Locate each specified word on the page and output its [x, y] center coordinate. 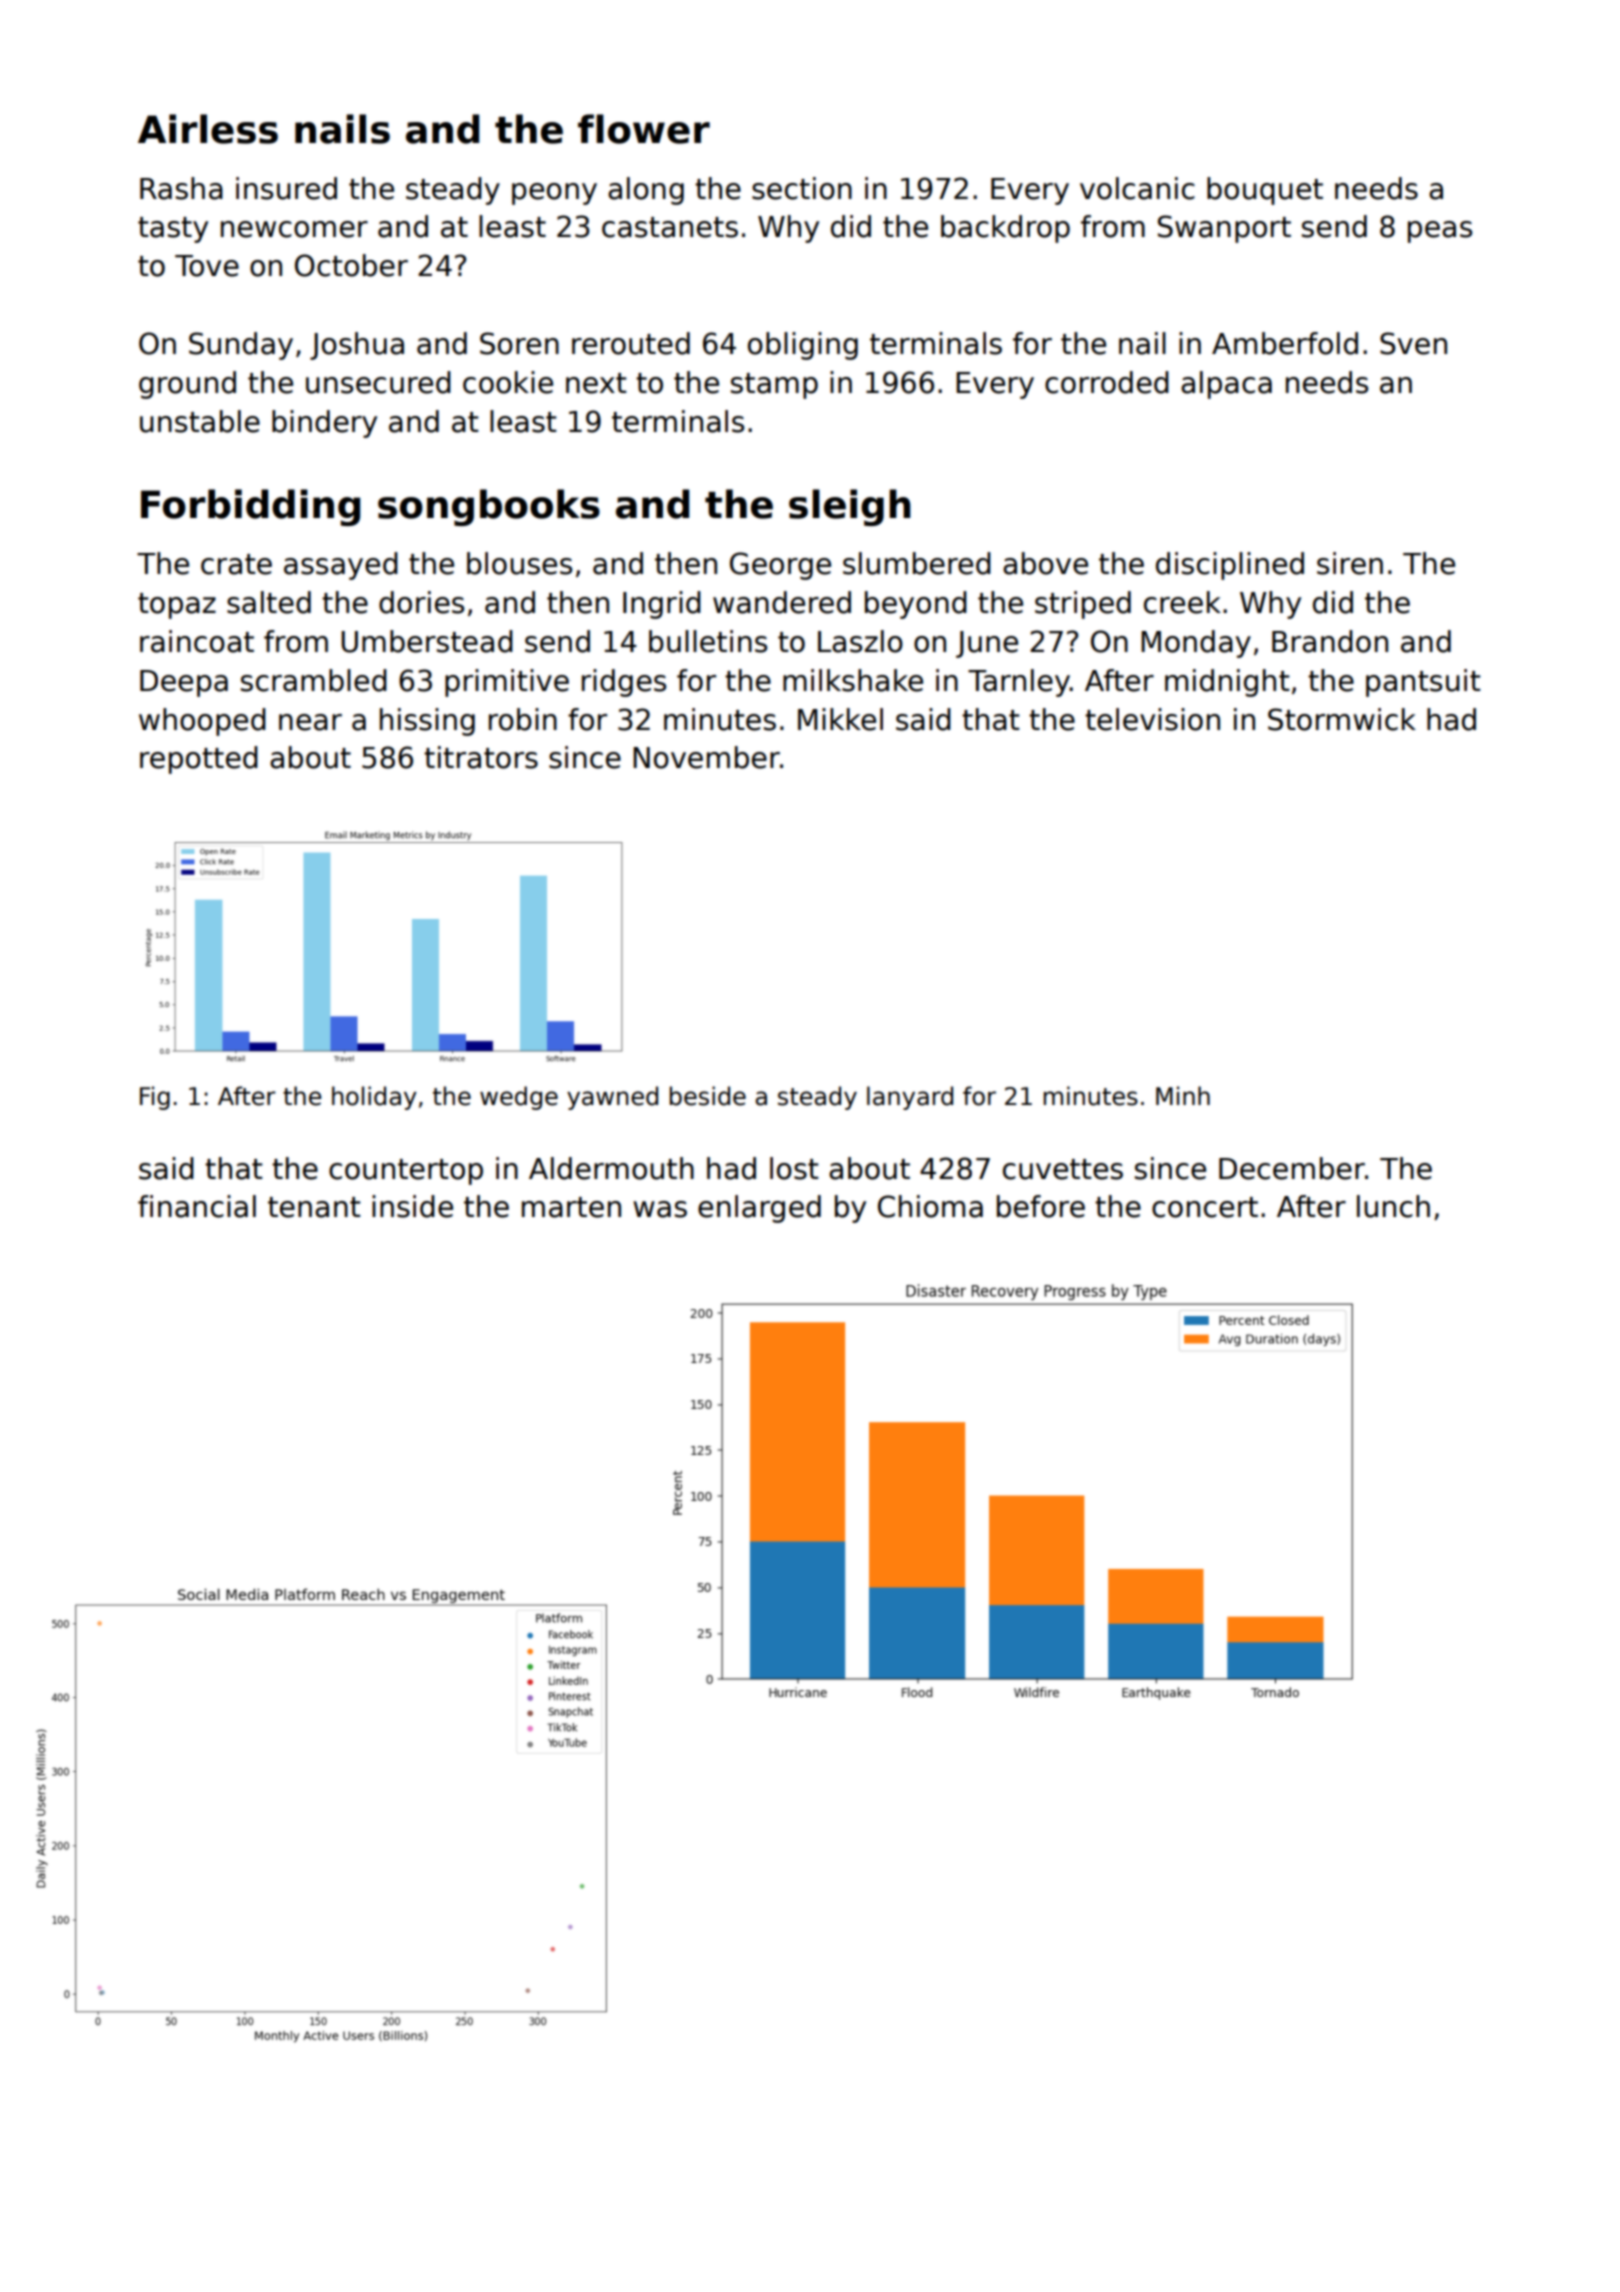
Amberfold [1285, 343]
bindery [324, 424]
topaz [177, 606]
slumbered [917, 563]
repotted [199, 760]
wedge [519, 1098]
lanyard [910, 1098]
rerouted [631, 343]
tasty [173, 230]
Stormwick [1342, 719]
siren [1350, 563]
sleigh [850, 507]
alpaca [1226, 385]
